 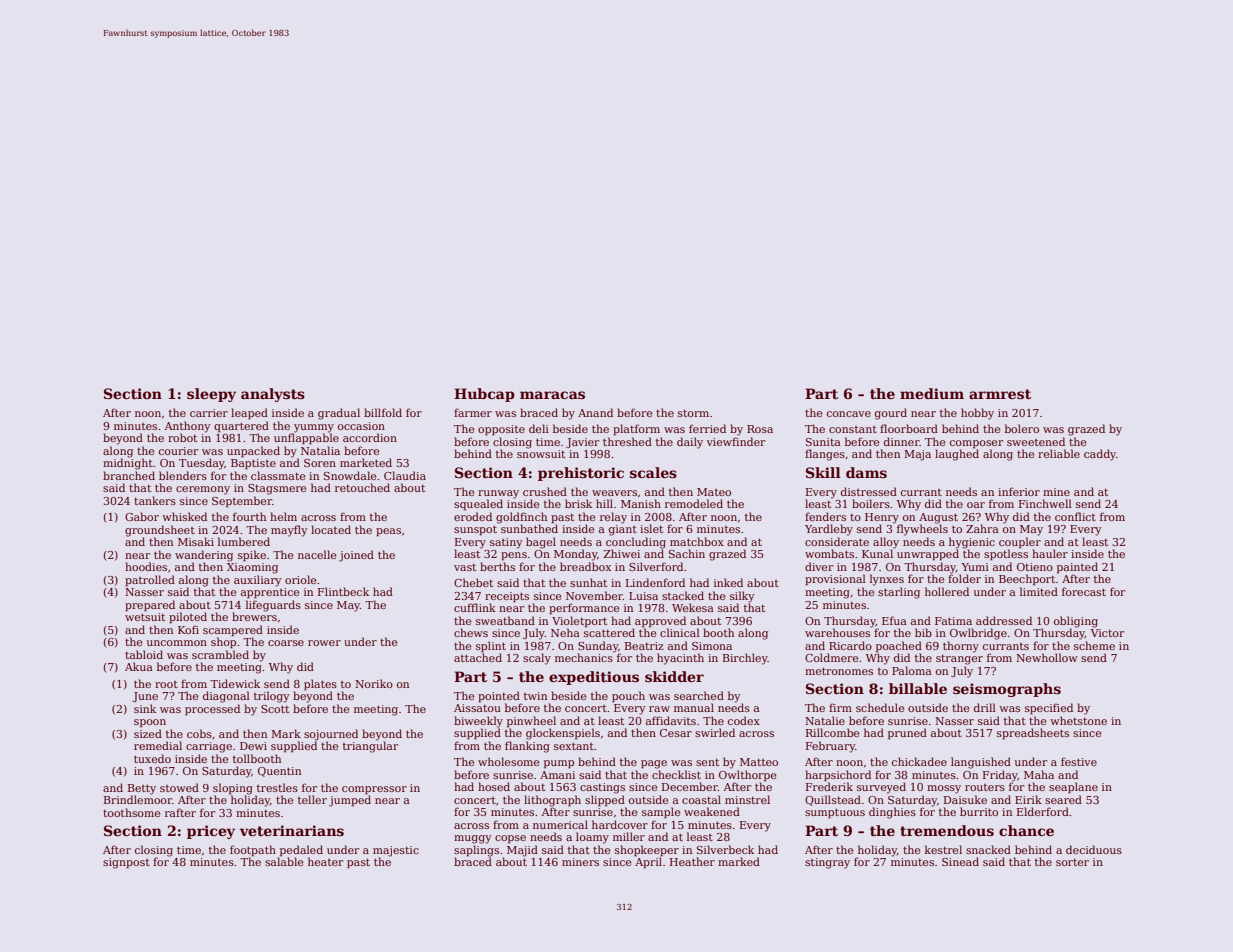 What do you see at coordinates (126, 863) in the document?
I see `signpost` at bounding box center [126, 863].
